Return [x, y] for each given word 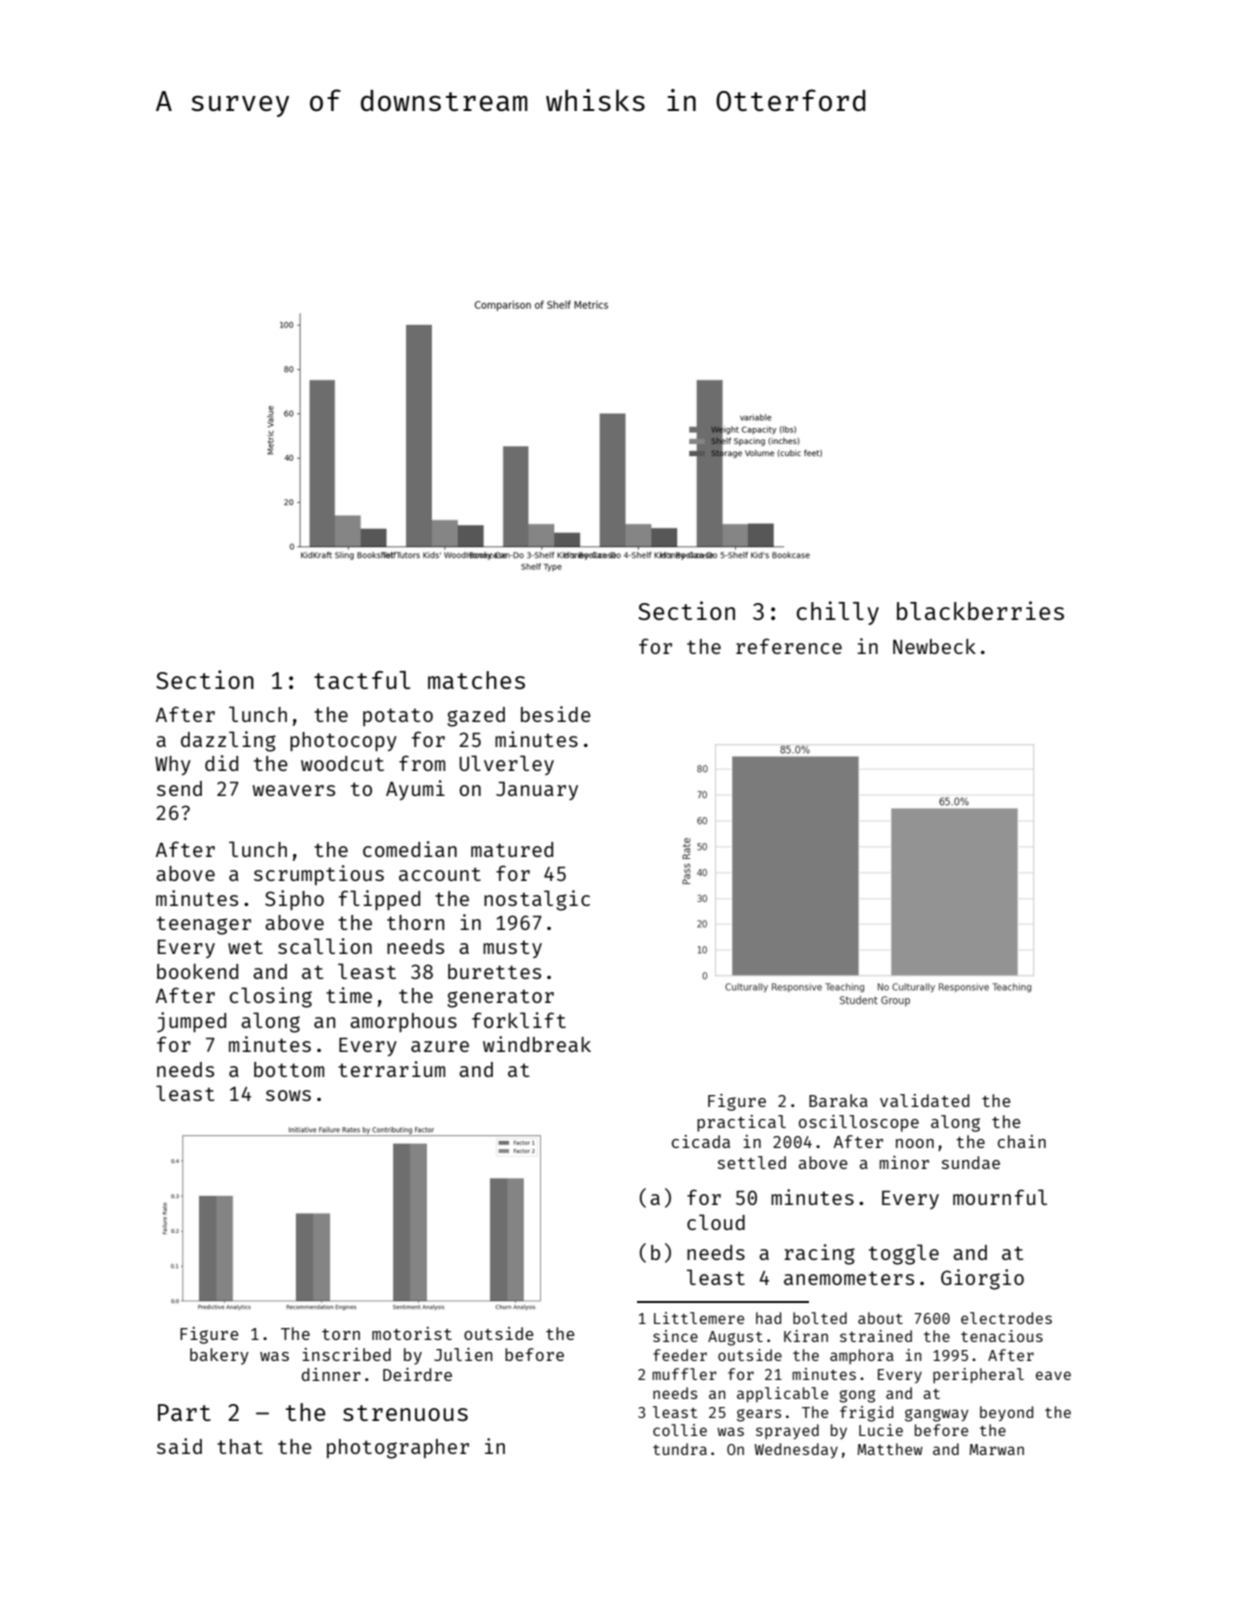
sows [288, 1095]
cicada [701, 1141]
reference [789, 646]
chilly [838, 613]
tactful [362, 680]
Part [184, 1412]
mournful [1000, 1197]
